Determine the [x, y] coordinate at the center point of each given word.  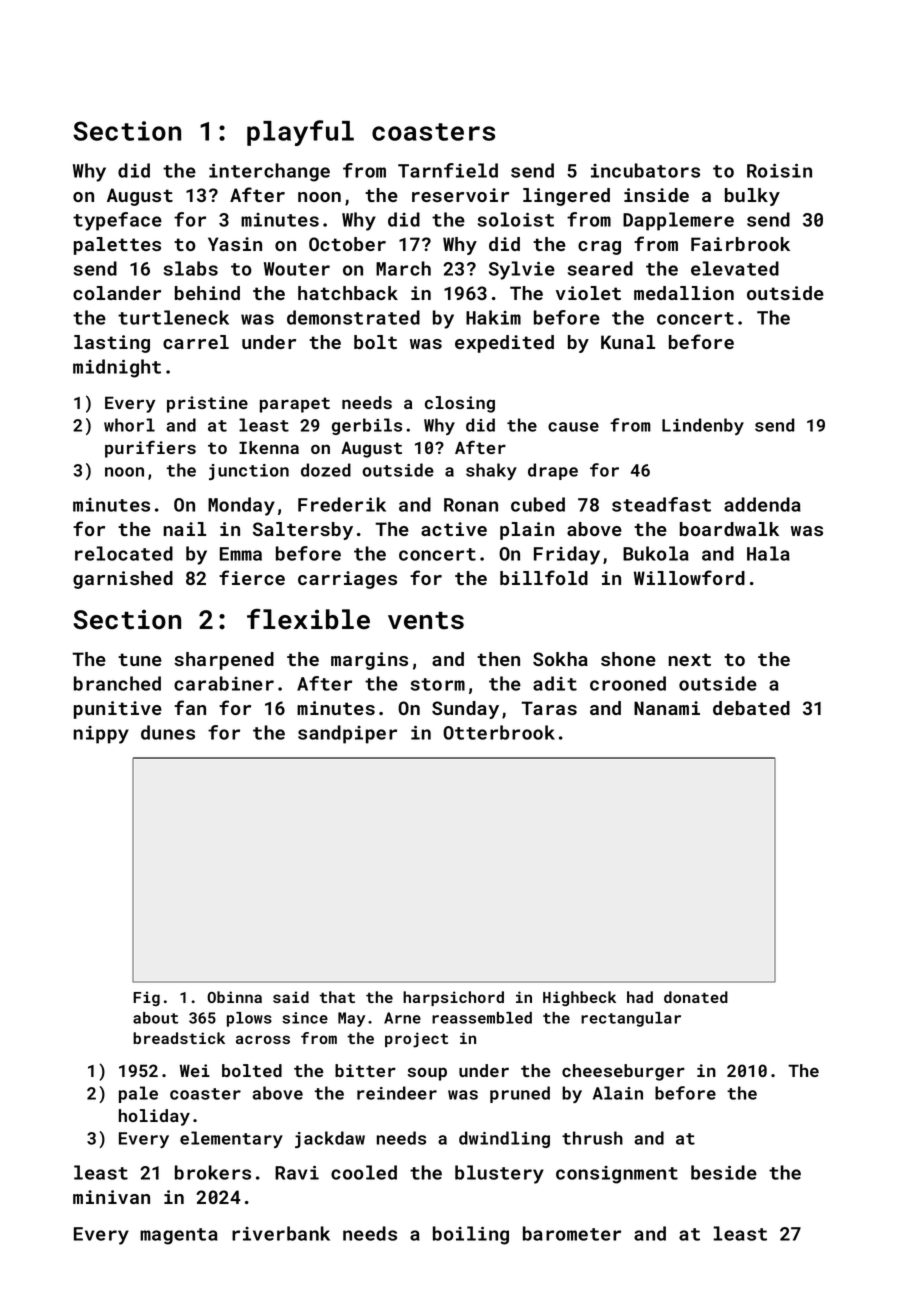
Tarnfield [448, 170]
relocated [124, 553]
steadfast [661, 504]
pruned [520, 1094]
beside [724, 1172]
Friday [567, 555]
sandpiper [347, 734]
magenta [179, 1236]
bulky [752, 197]
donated [696, 997]
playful [300, 133]
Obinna [234, 997]
